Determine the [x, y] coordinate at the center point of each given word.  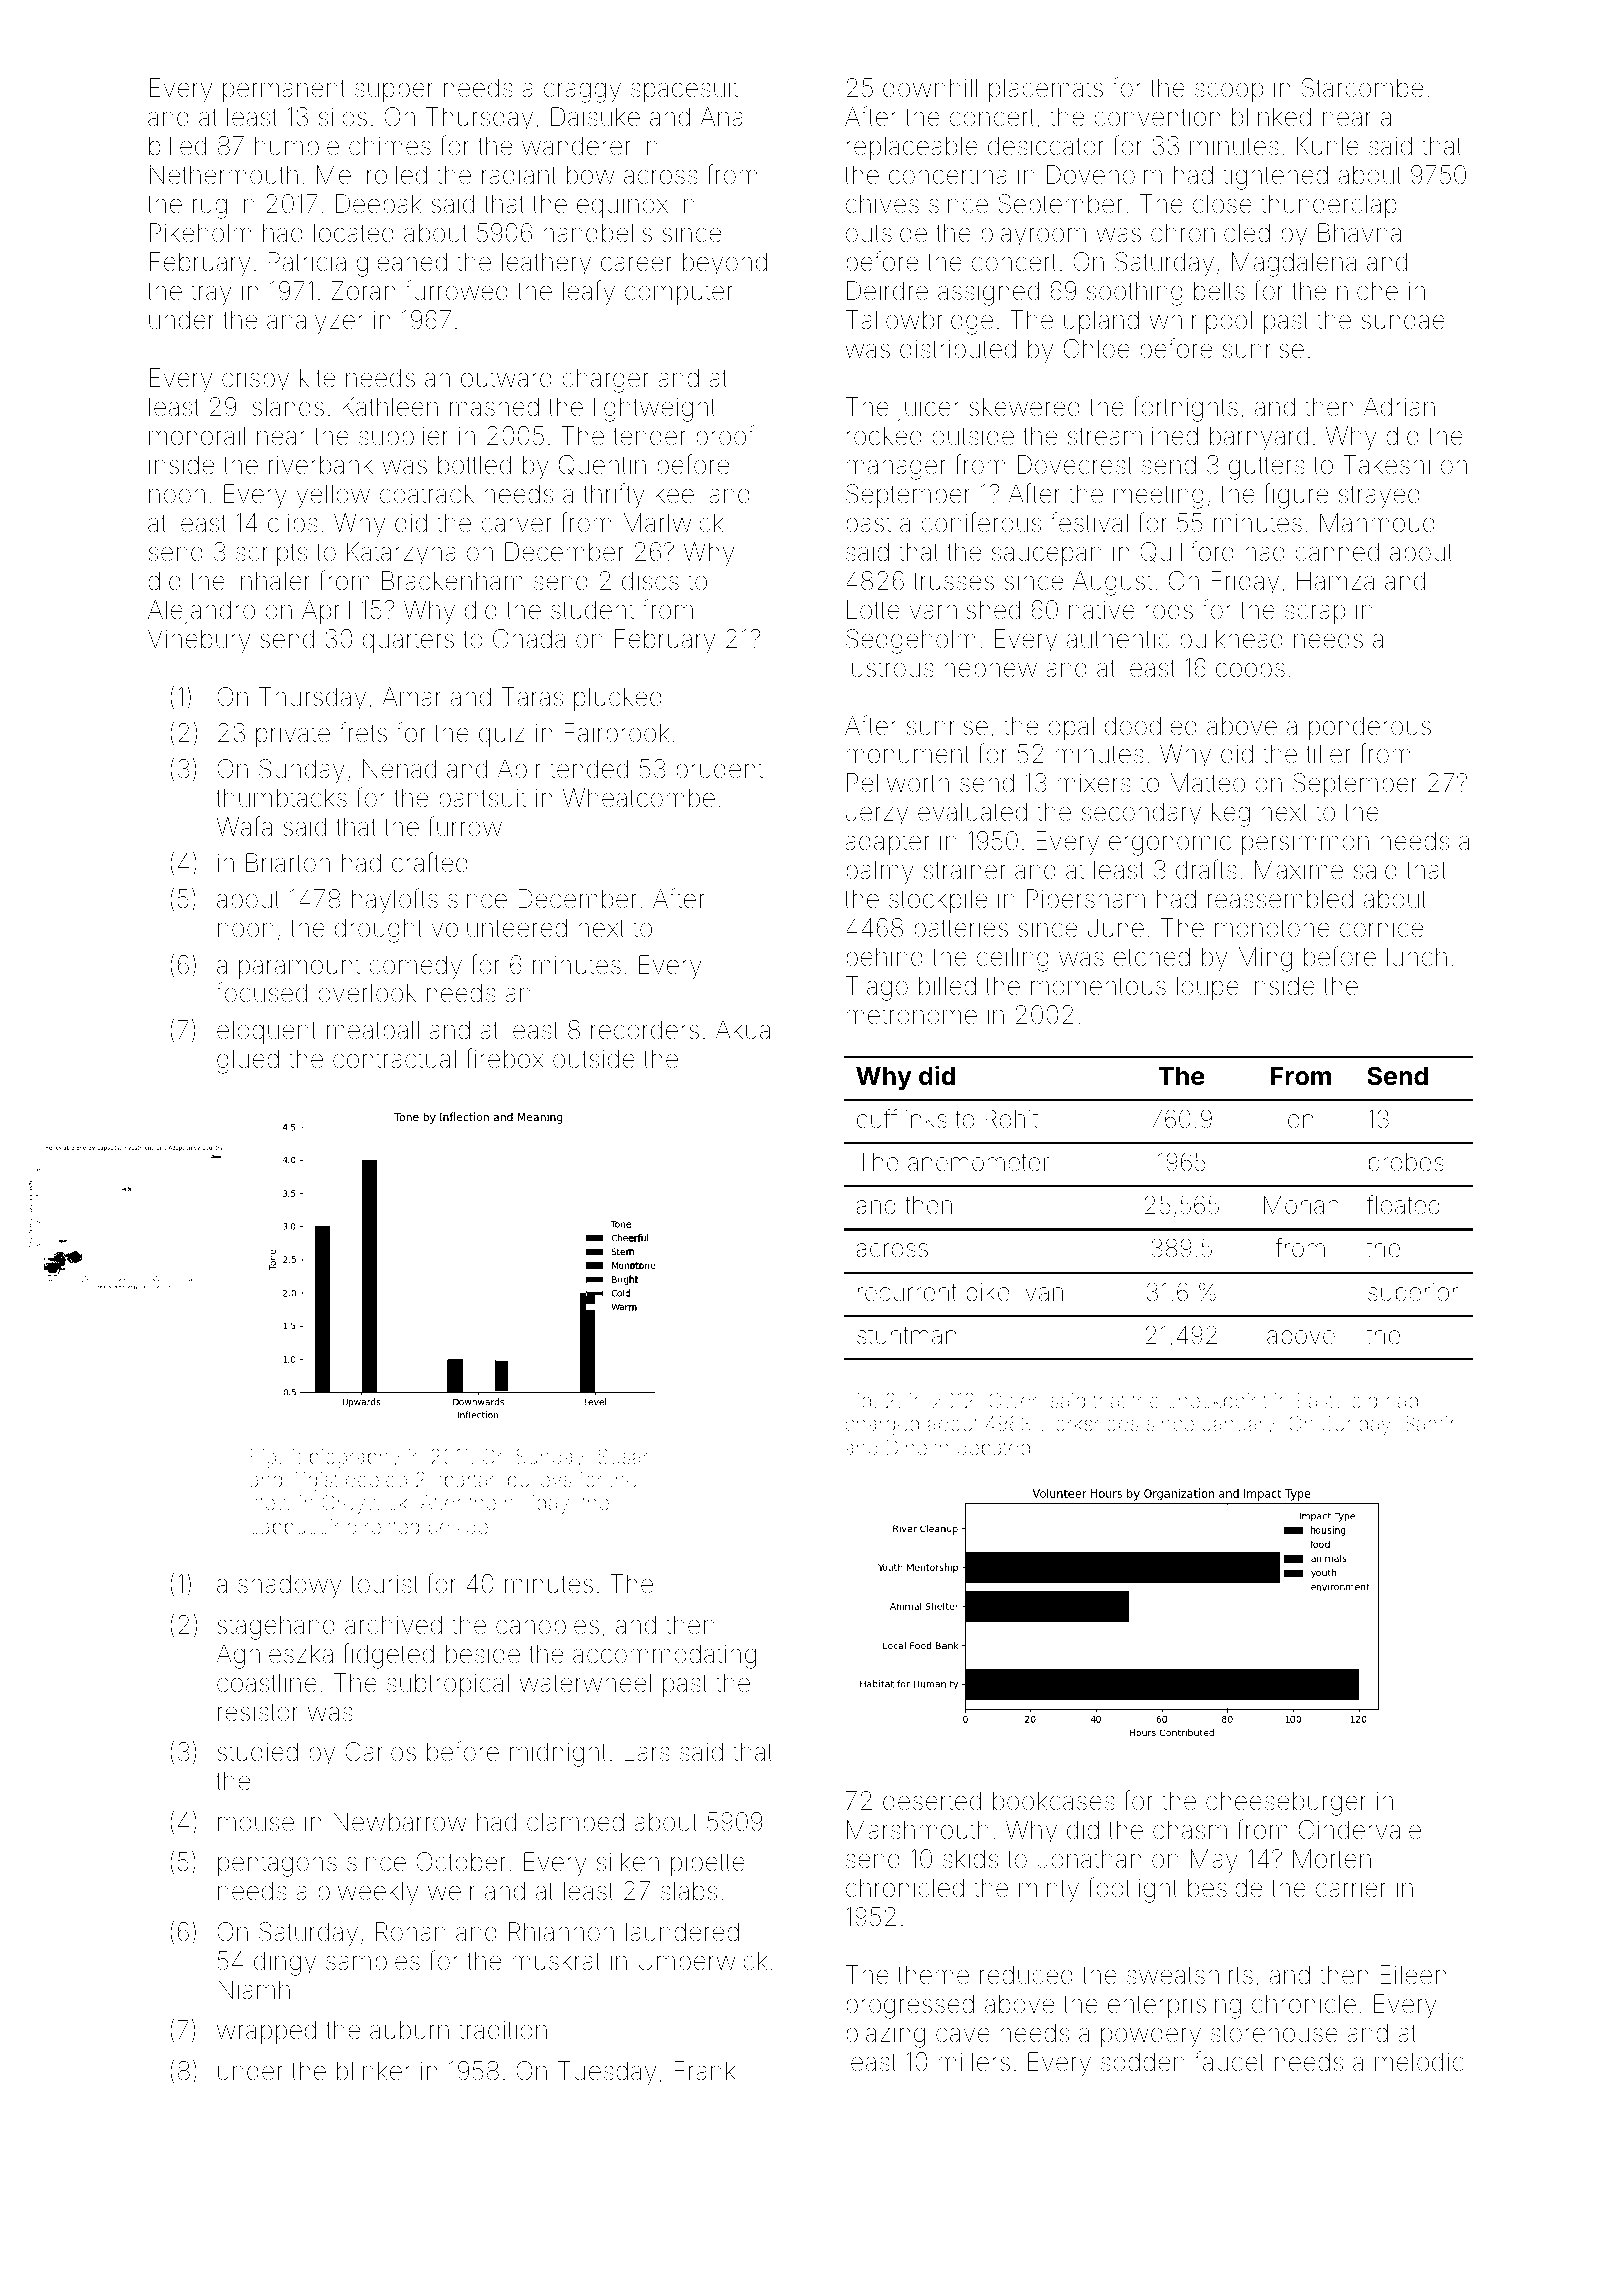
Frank [705, 2071]
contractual [394, 1059]
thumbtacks [281, 798]
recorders [645, 1030]
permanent [284, 90]
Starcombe [1362, 88]
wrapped [266, 2032]
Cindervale [1360, 1830]
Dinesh [918, 1447]
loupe [1208, 988]
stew [271, 1503]
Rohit [1011, 1119]
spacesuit [684, 90]
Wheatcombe [639, 798]
